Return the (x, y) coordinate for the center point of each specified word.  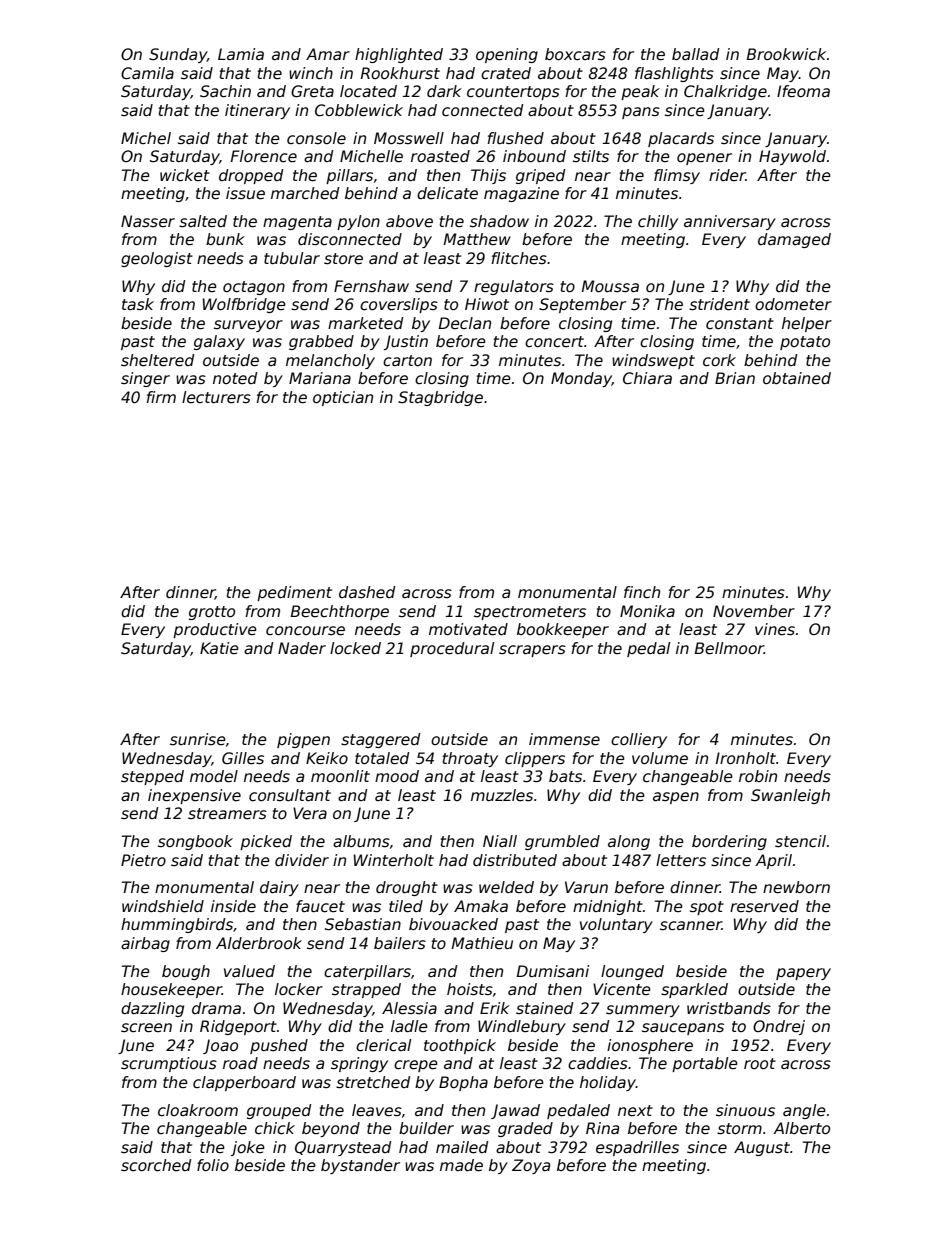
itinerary (257, 111)
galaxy (219, 342)
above (409, 221)
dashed (367, 592)
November (754, 611)
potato (805, 343)
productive (215, 630)
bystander (360, 1166)
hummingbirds (177, 925)
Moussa (610, 286)
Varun (586, 887)
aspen (676, 798)
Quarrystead (343, 1148)
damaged (794, 240)
